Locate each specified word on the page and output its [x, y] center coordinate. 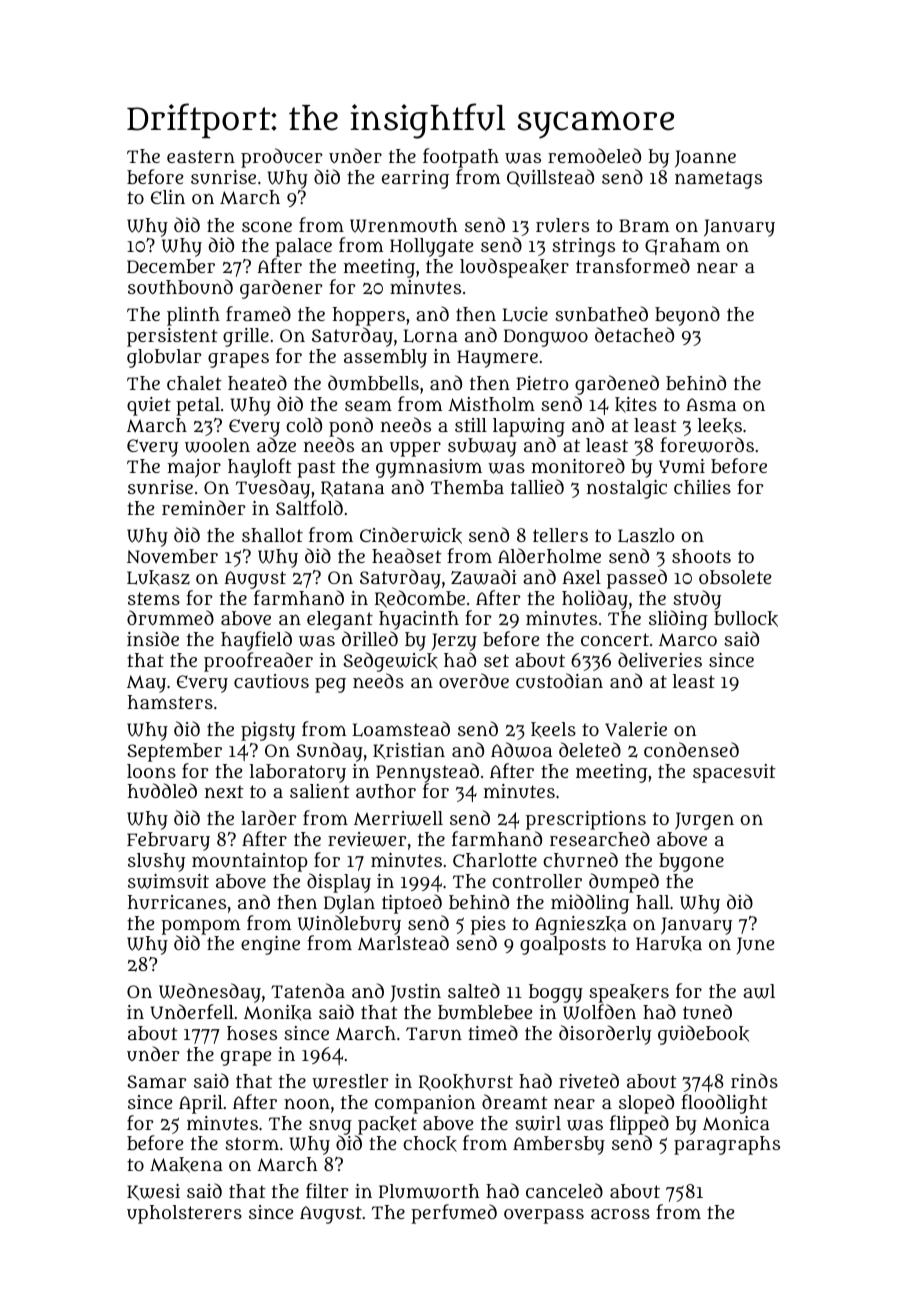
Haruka [669, 944]
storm [252, 1143]
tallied [537, 486]
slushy [156, 862]
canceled [564, 1190]
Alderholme [549, 555]
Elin [168, 197]
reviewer [367, 839]
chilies [702, 487]
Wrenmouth [404, 225]
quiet [149, 406]
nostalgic [627, 489]
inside [153, 638]
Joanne [705, 159]
